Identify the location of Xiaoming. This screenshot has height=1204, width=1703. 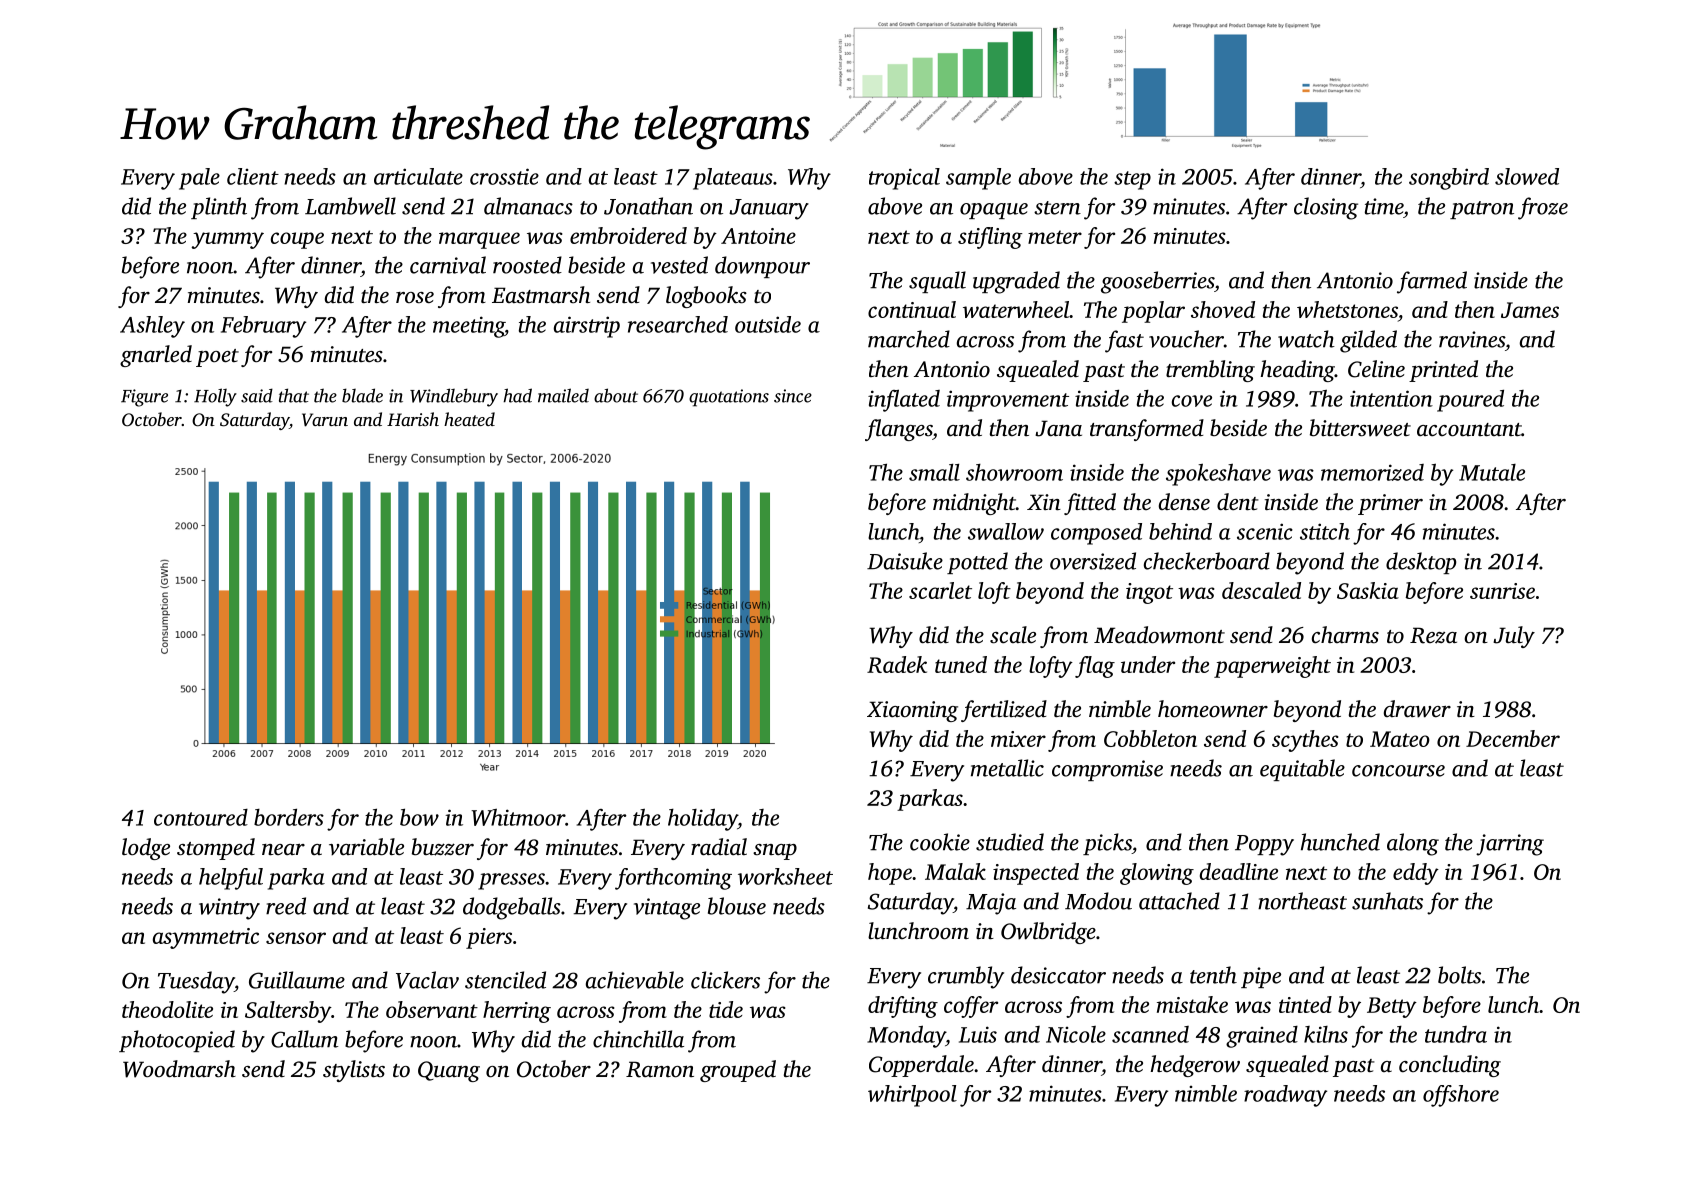
(912, 711).
